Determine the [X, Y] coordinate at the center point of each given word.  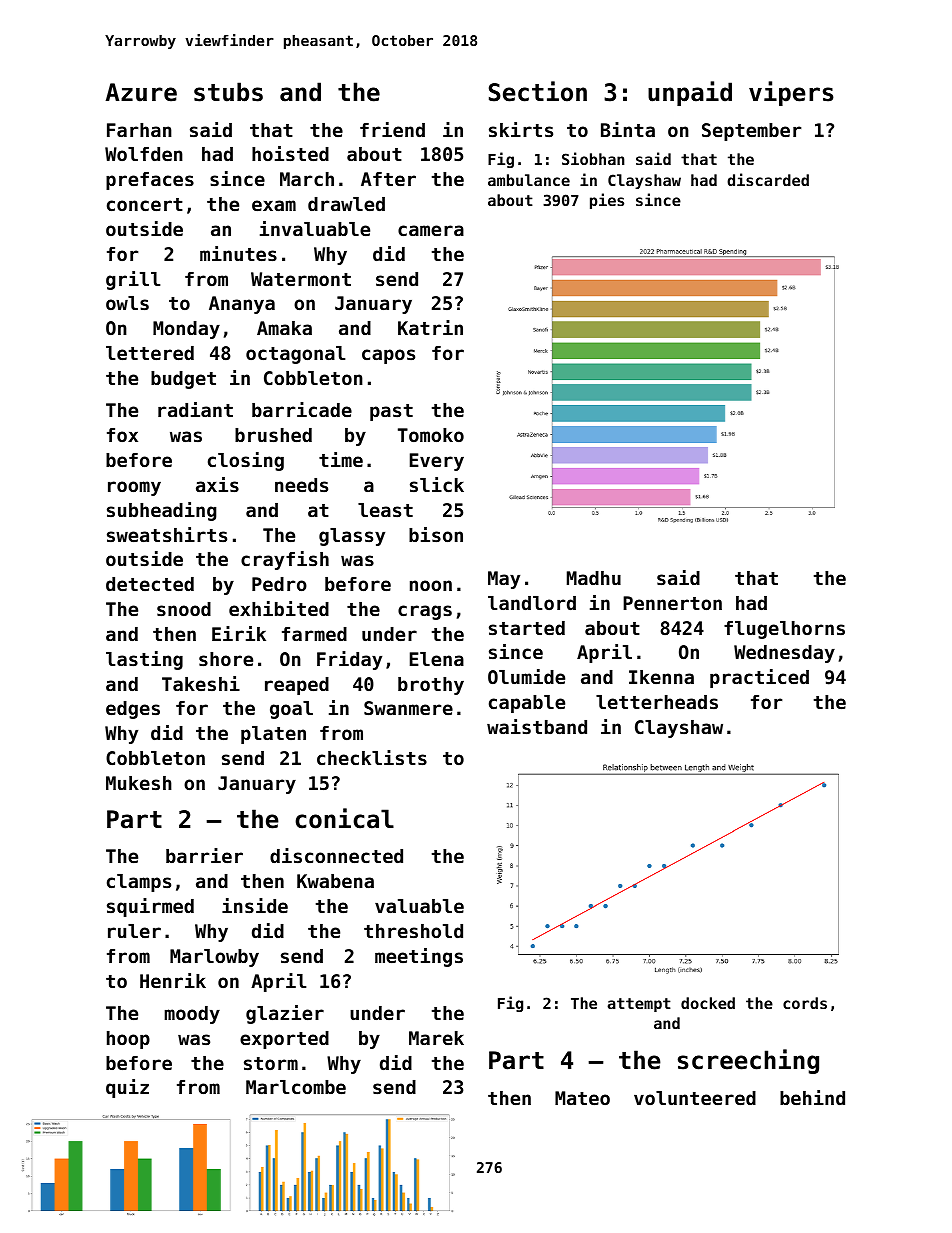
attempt [639, 1005]
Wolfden [144, 154]
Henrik [173, 980]
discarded [768, 179]
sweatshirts [167, 534]
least [385, 510]
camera [431, 230]
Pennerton [672, 603]
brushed [273, 435]
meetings [419, 957]
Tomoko [431, 435]
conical [344, 818]
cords [805, 1003]
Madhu [594, 578]
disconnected [336, 855]
